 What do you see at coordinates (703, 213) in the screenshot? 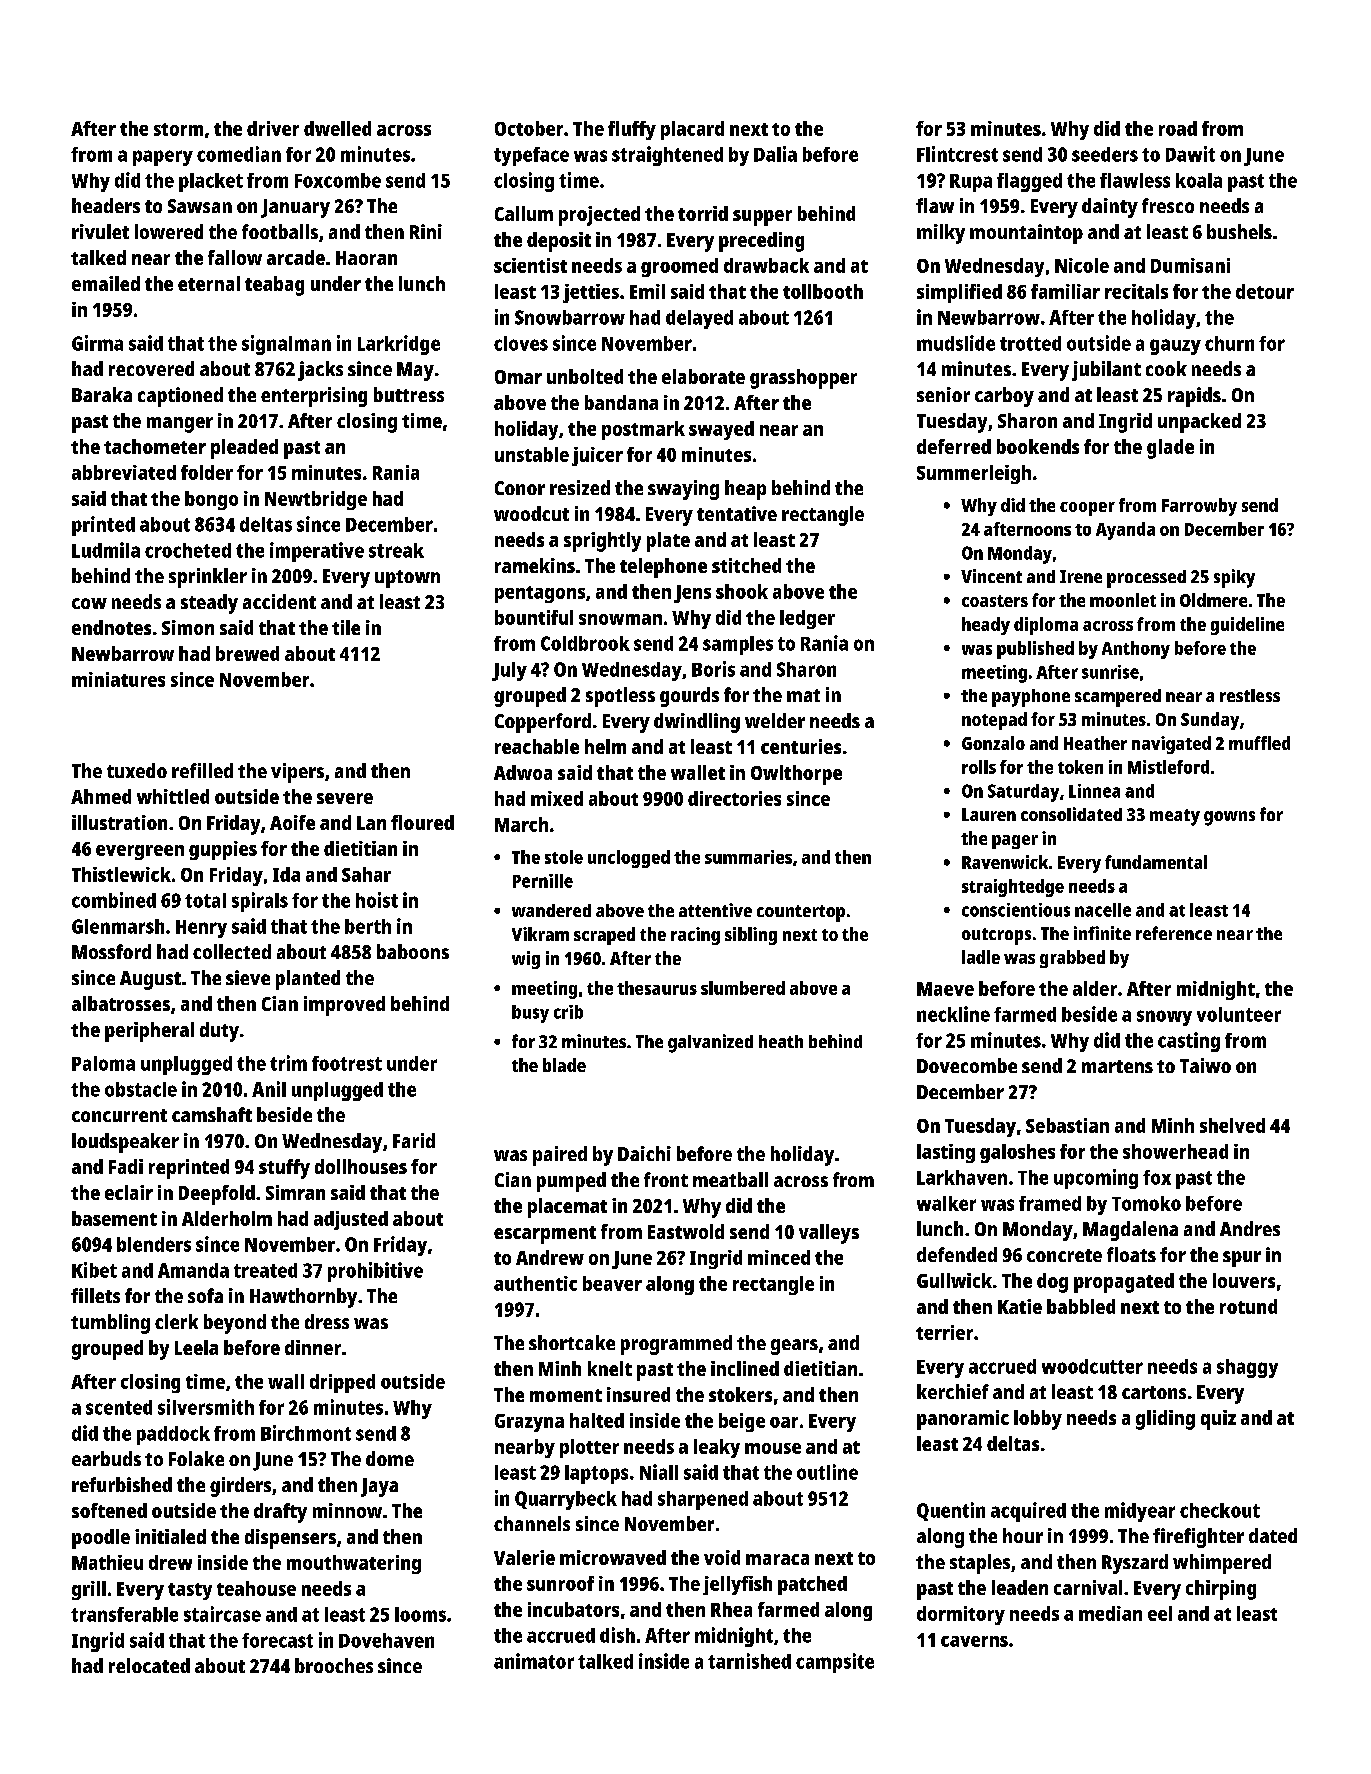
I see `torrid` at bounding box center [703, 213].
